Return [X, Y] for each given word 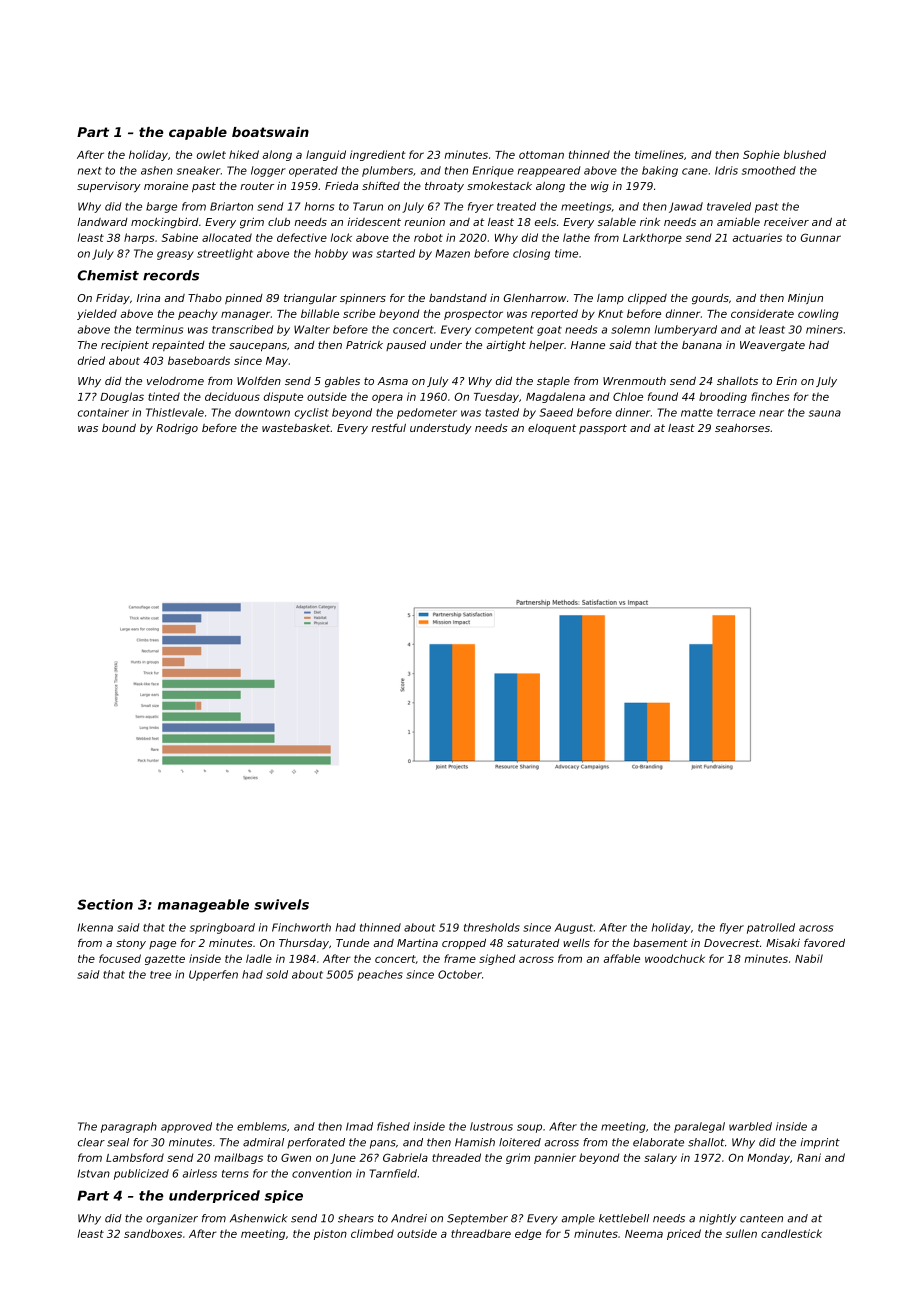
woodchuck [675, 958]
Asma [392, 381]
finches [770, 396]
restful [388, 427]
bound [119, 428]
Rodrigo [177, 429]
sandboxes [153, 1233]
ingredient [378, 155]
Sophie [761, 155]
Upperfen [213, 975]
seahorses [742, 427]
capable [198, 133]
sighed [497, 959]
